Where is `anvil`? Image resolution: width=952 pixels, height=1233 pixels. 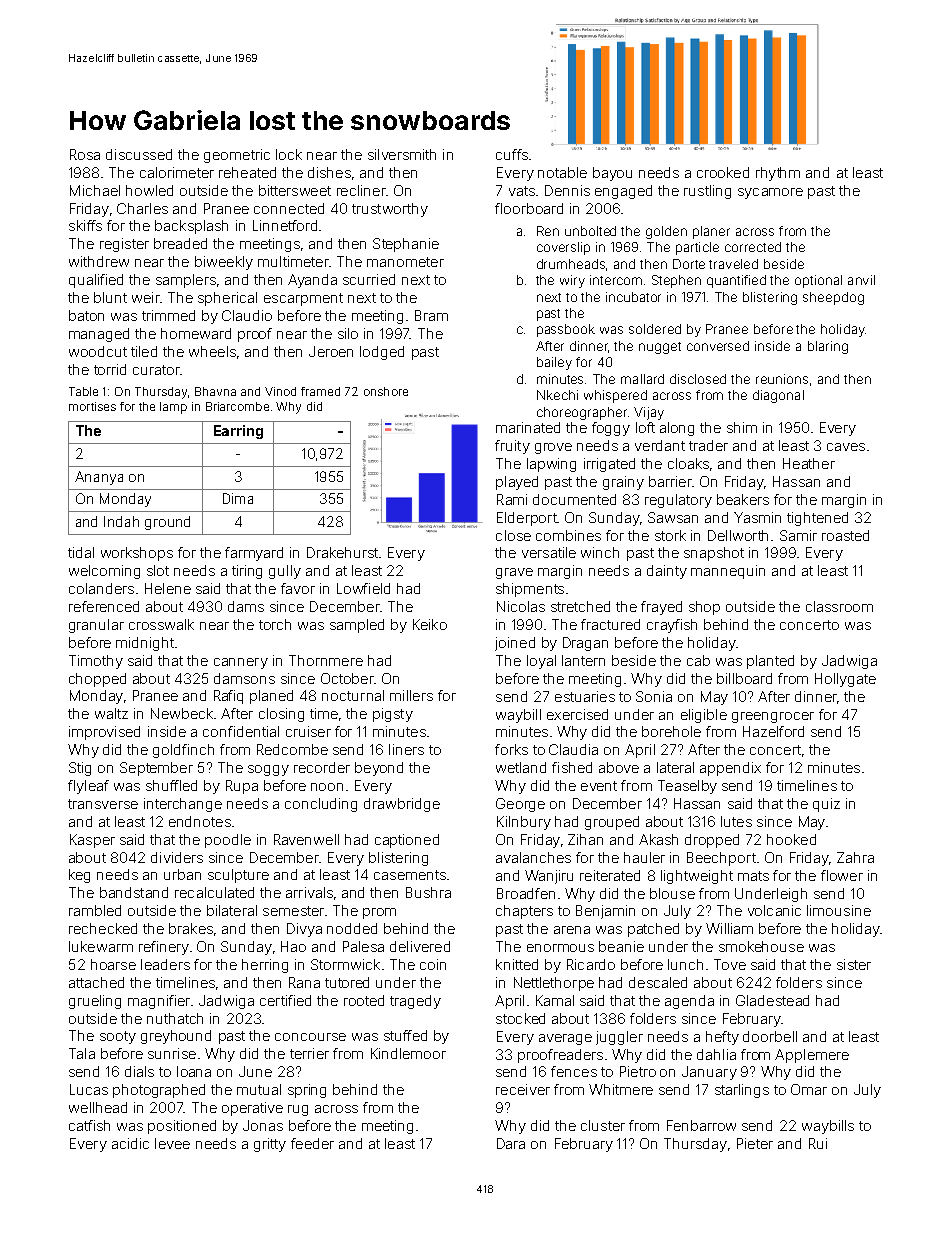
anvil is located at coordinates (861, 280).
